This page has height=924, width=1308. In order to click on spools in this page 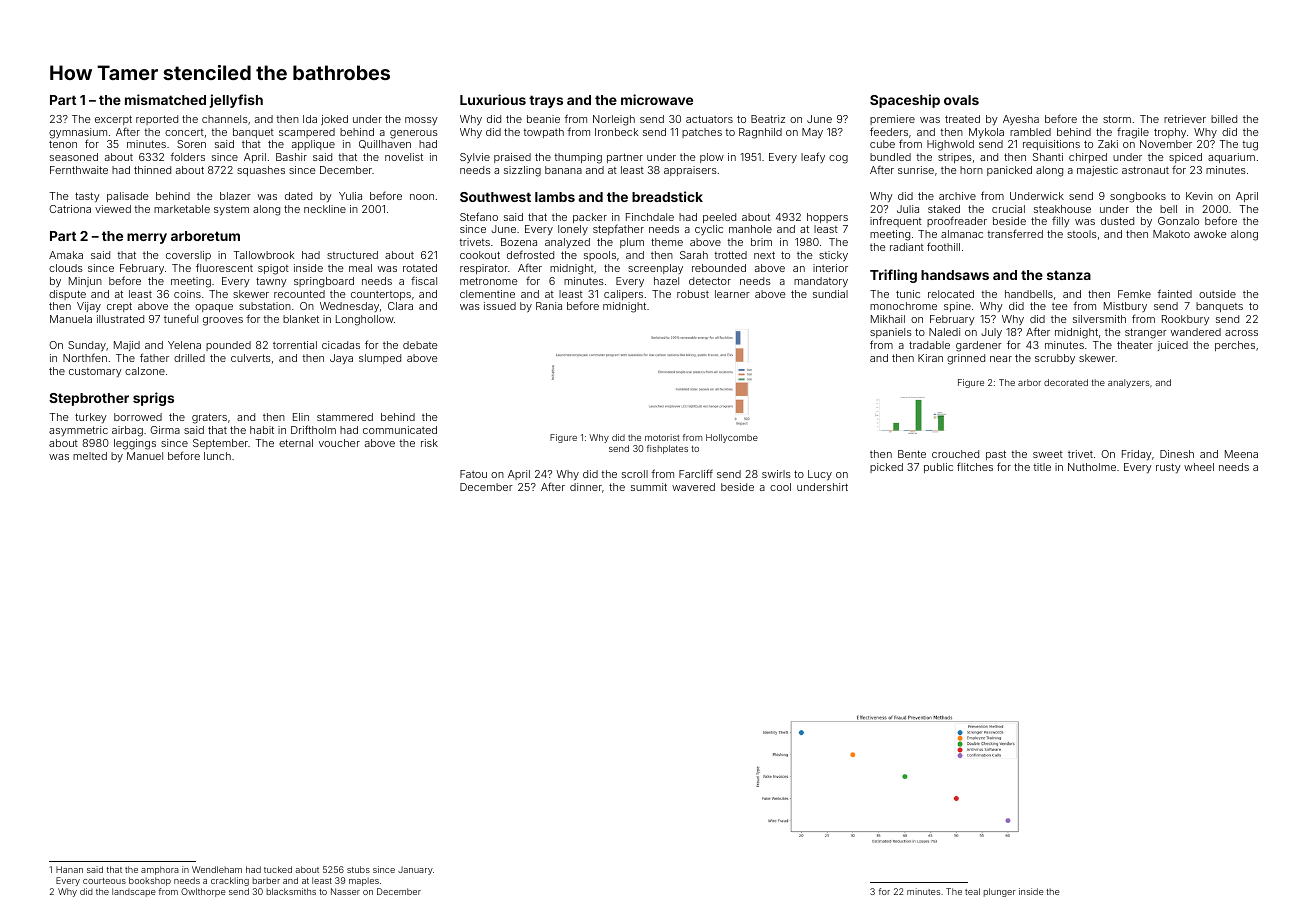, I will do `click(600, 256)`.
